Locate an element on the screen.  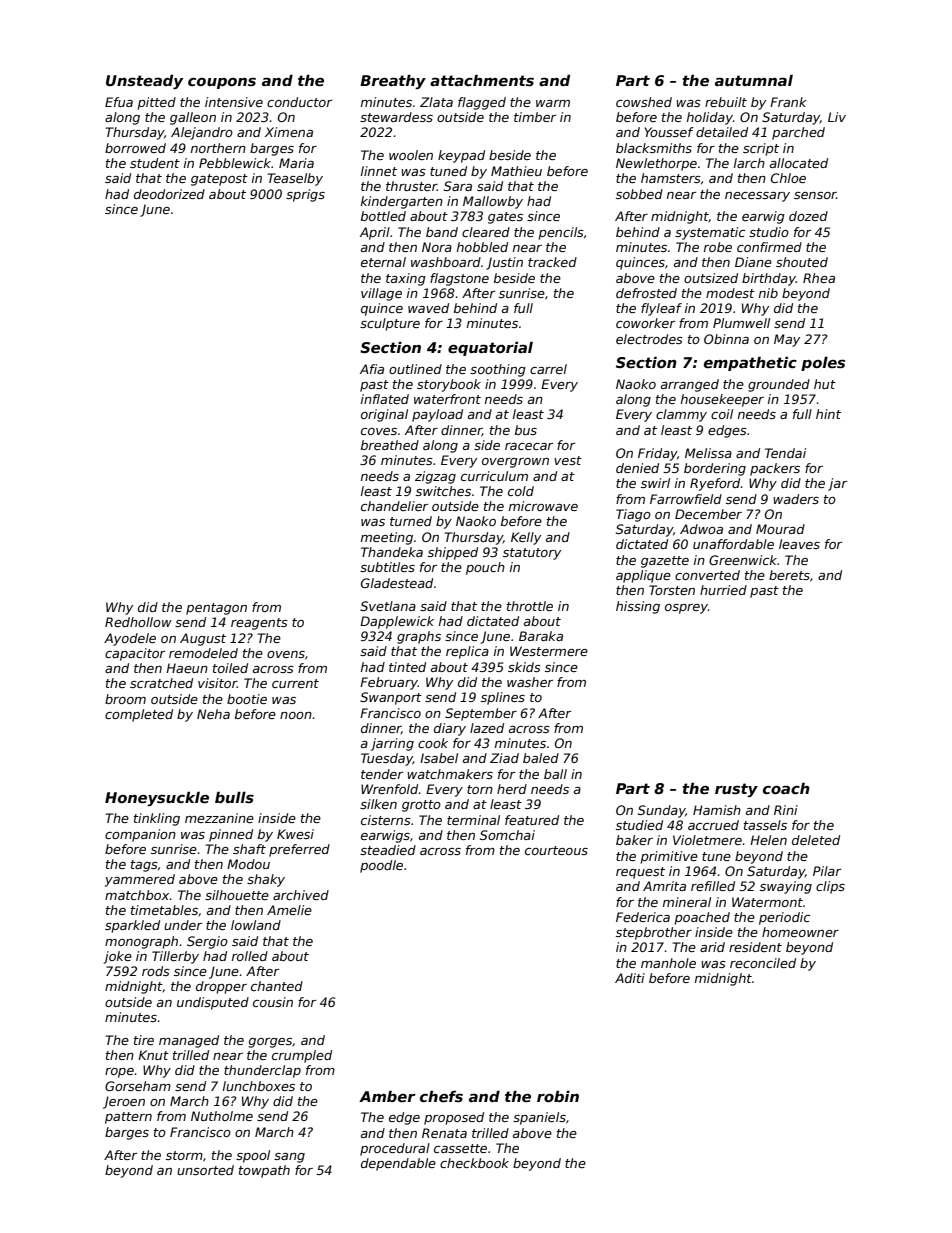
Afia is located at coordinates (372, 369).
